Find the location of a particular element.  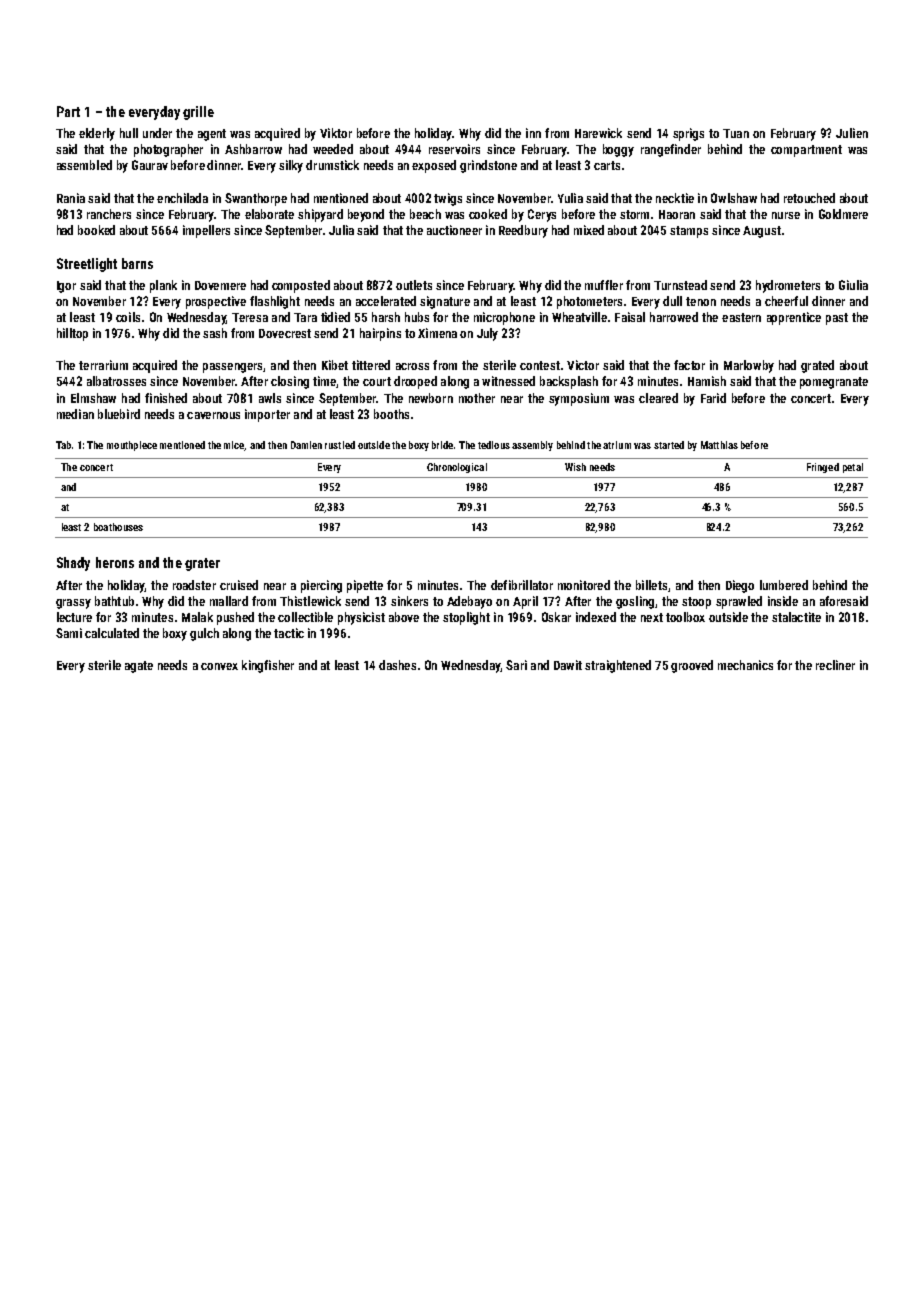

petal is located at coordinates (853, 468).
